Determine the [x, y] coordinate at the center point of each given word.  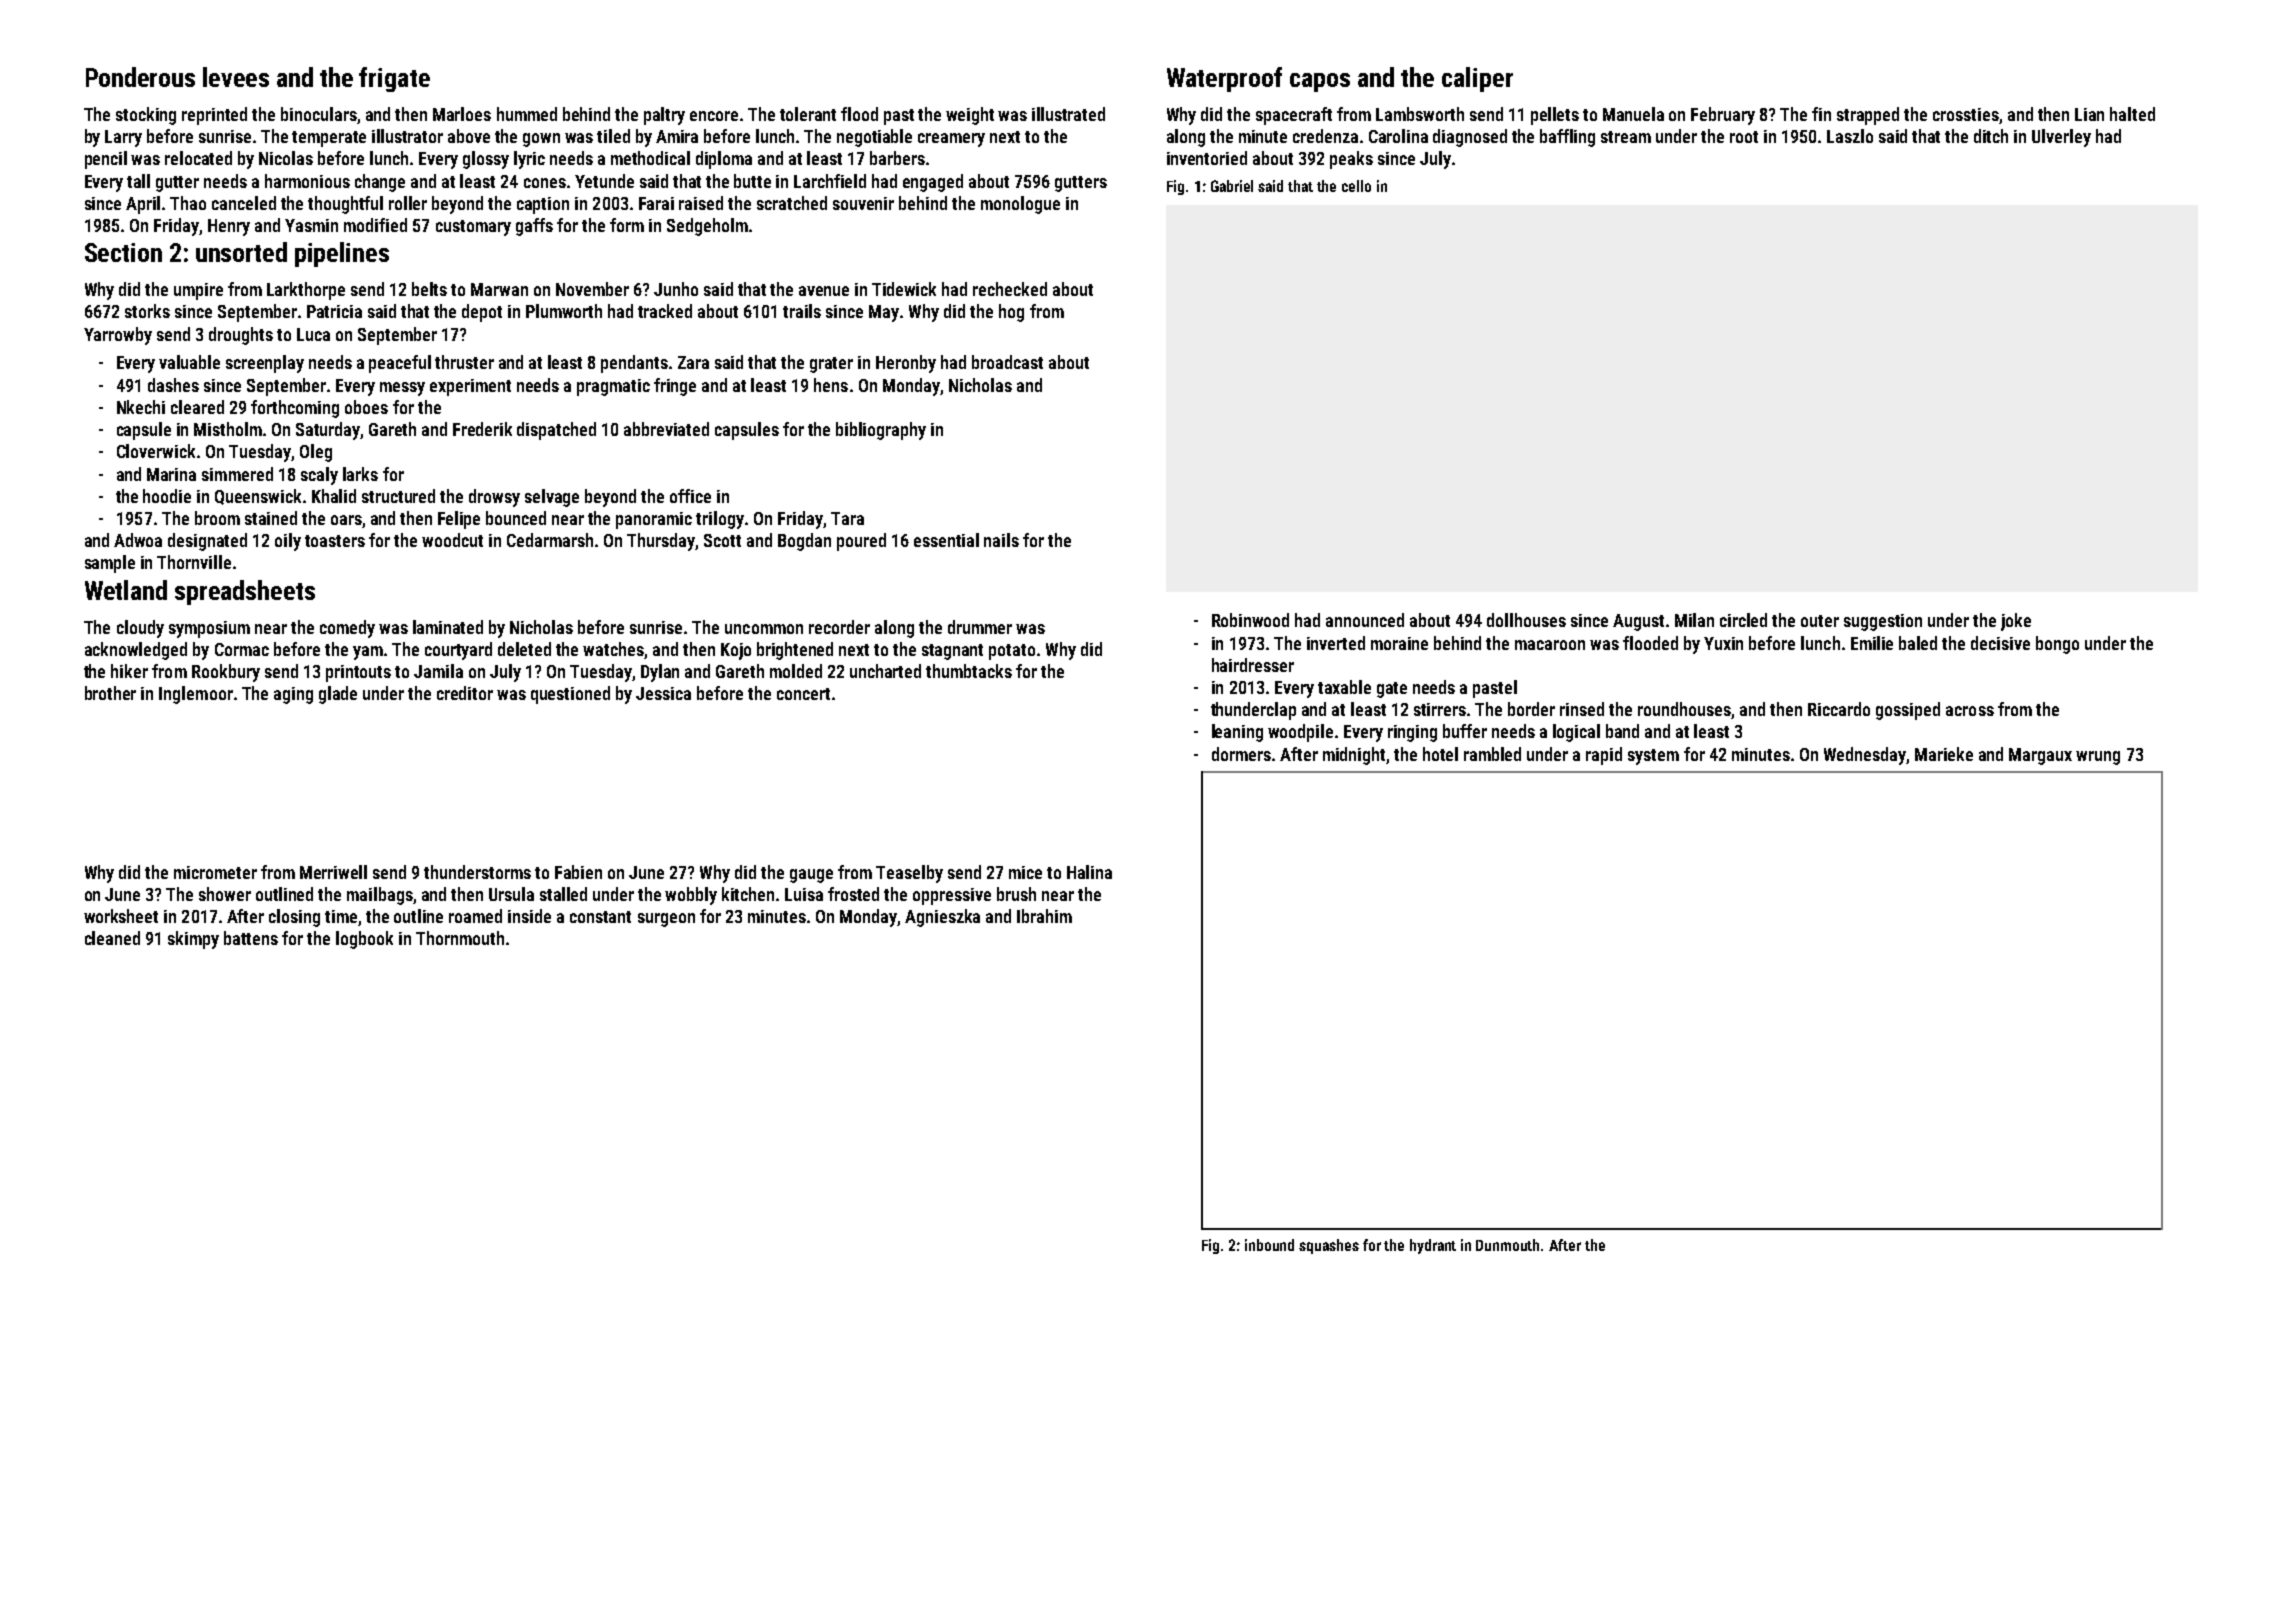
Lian [2089, 114]
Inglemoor [196, 695]
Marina [171, 474]
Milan [1694, 620]
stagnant [952, 652]
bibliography [881, 431]
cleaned [112, 938]
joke [2016, 622]
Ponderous [140, 77]
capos [1320, 82]
